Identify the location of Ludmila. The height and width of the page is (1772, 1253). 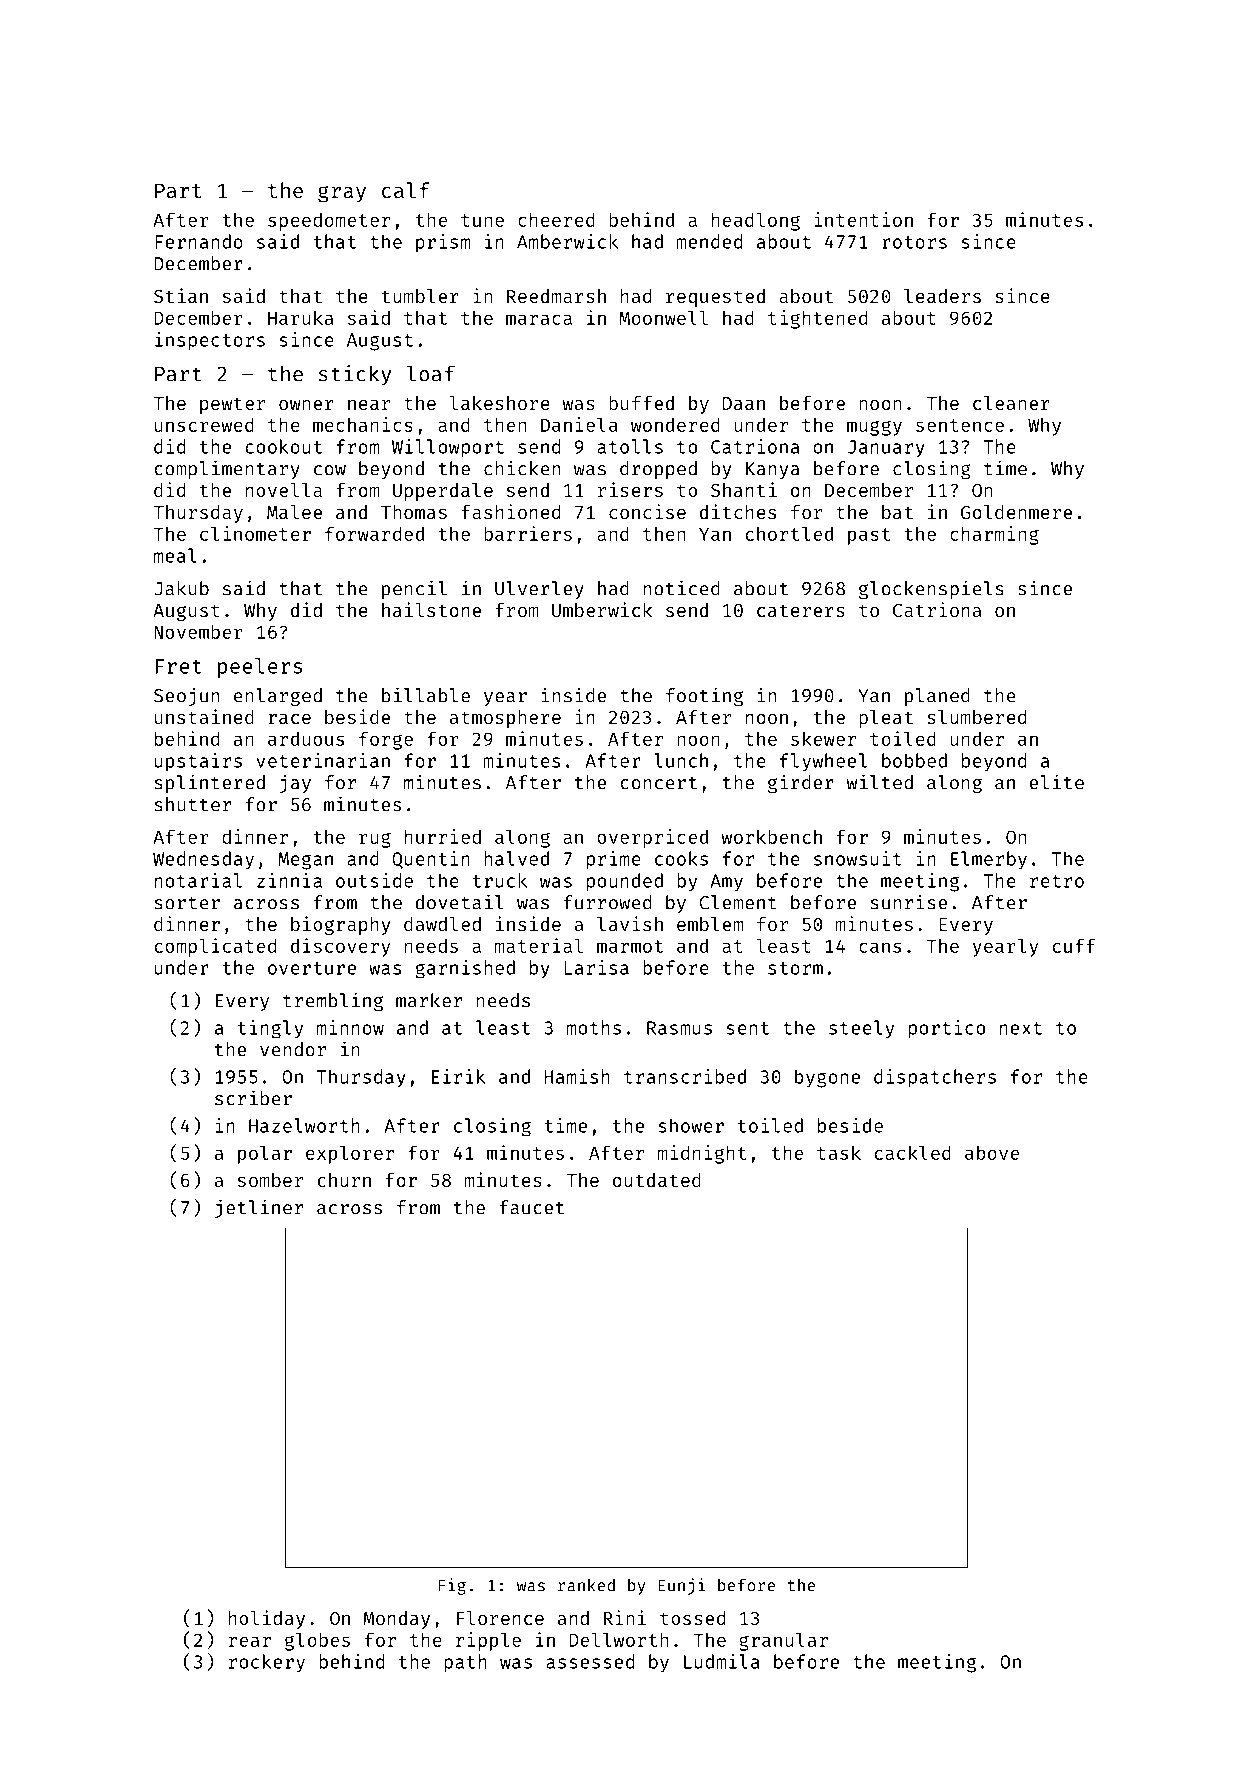
(722, 1661).
